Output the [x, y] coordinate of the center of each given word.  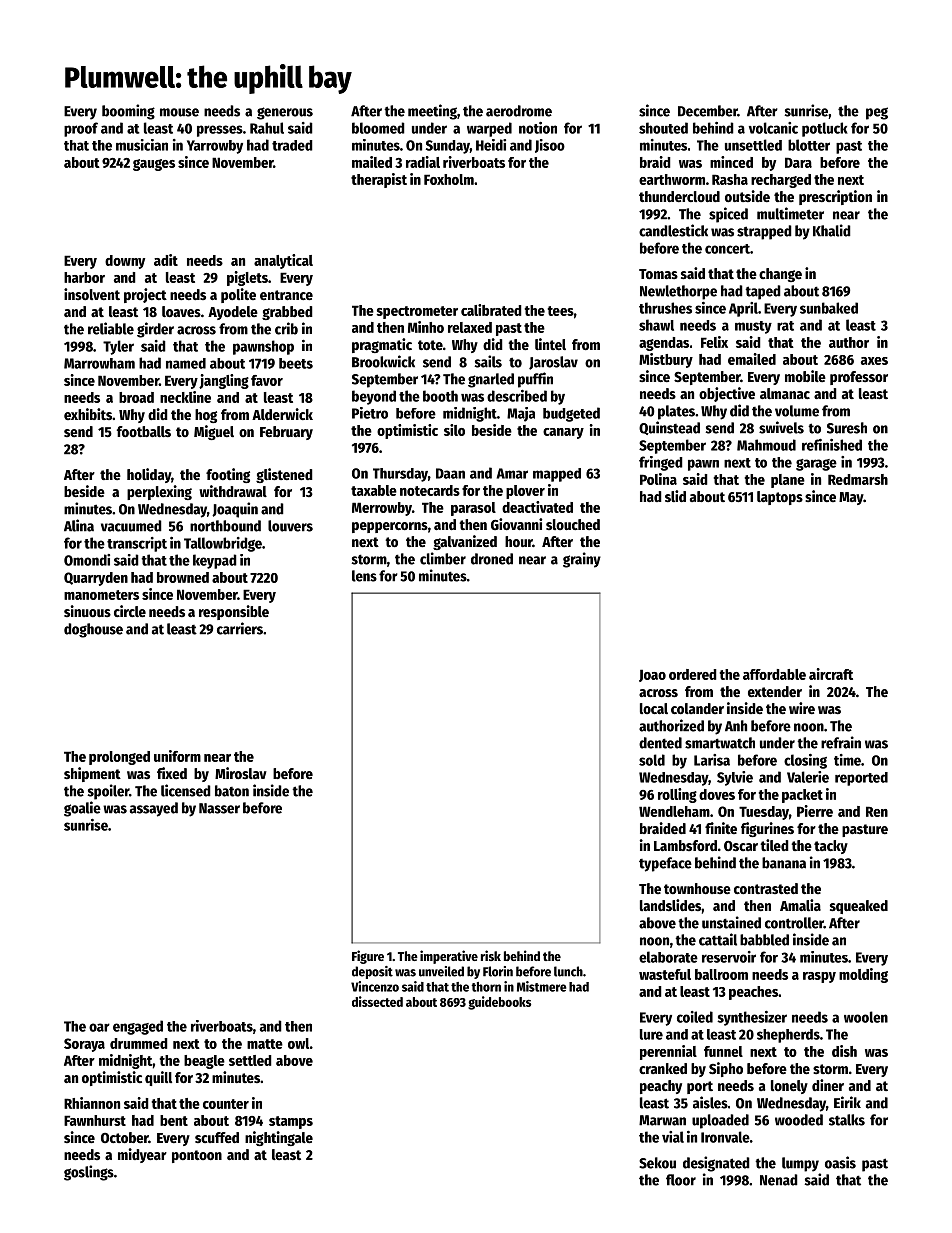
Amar [512, 473]
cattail [718, 939]
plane [788, 481]
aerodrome [519, 111]
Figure [368, 957]
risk [491, 955]
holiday [149, 475]
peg [877, 113]
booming [128, 112]
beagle [204, 1062]
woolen [866, 1017]
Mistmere [542, 986]
